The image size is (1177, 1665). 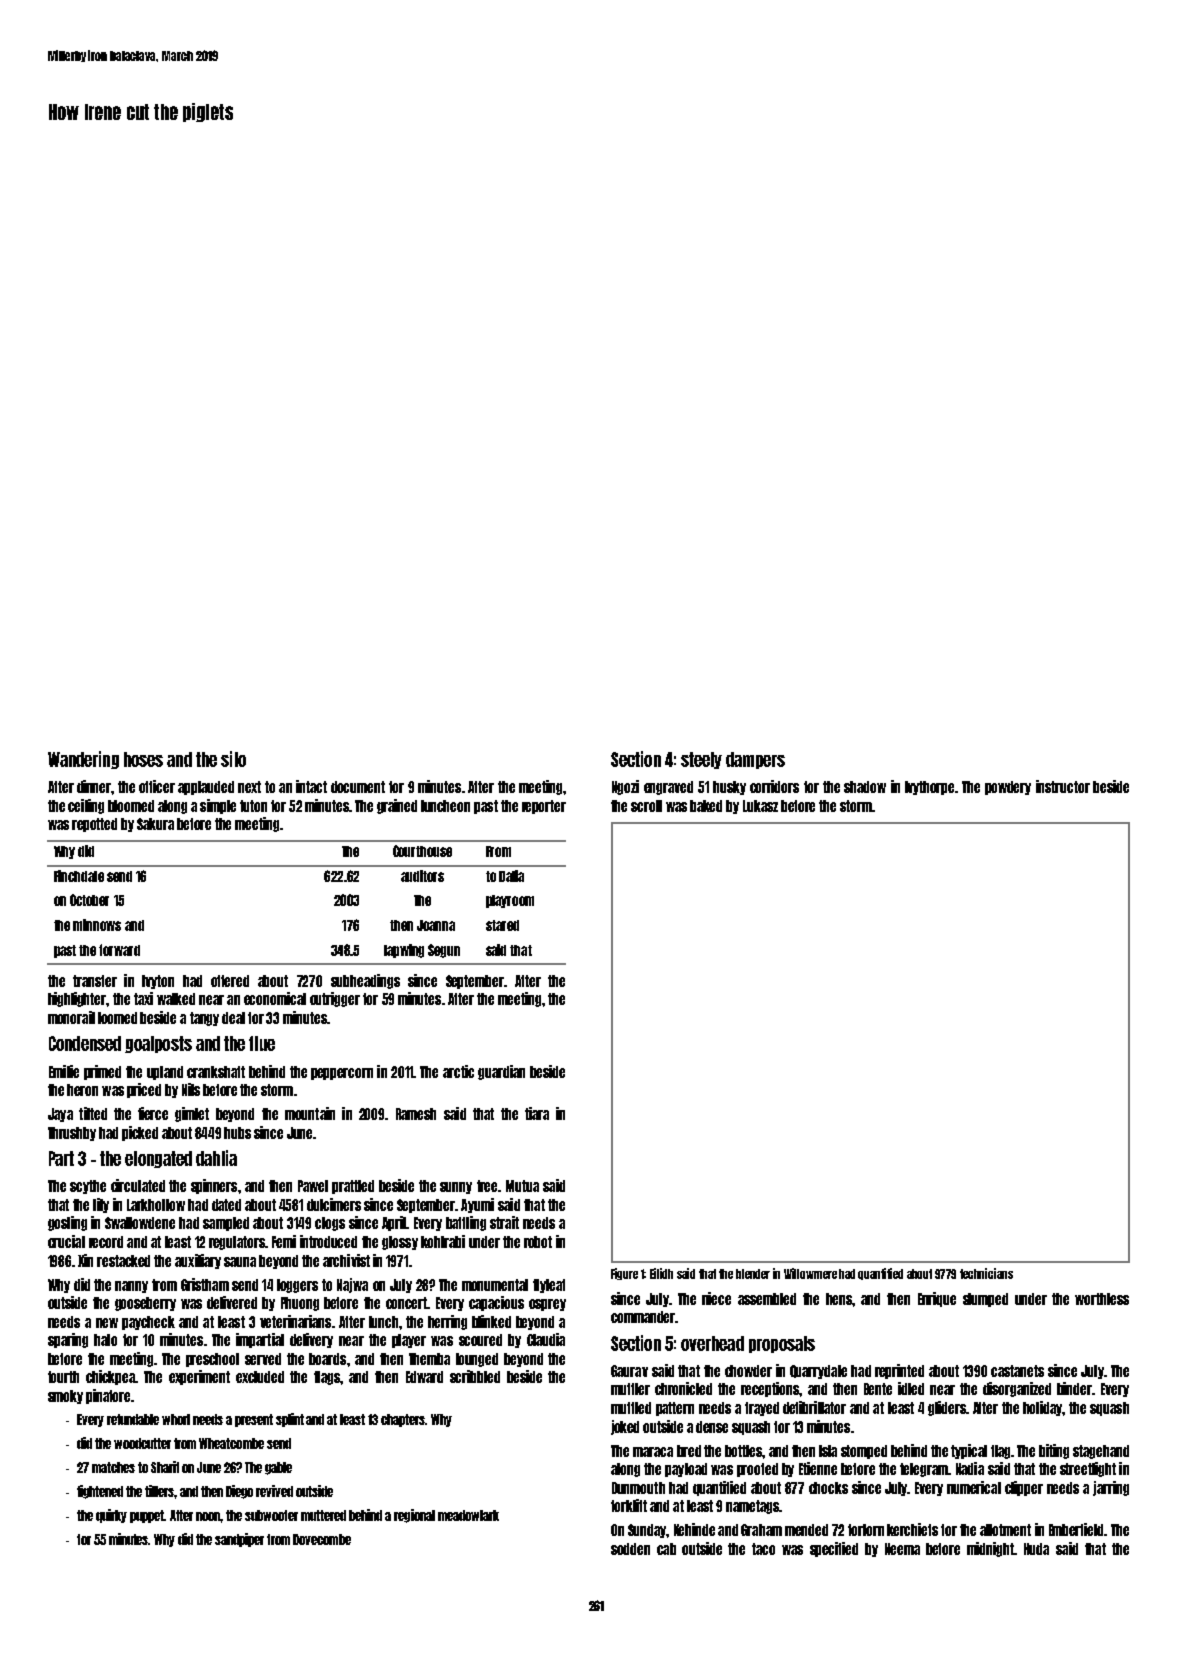 What do you see at coordinates (1102, 1299) in the document?
I see `worthless` at bounding box center [1102, 1299].
